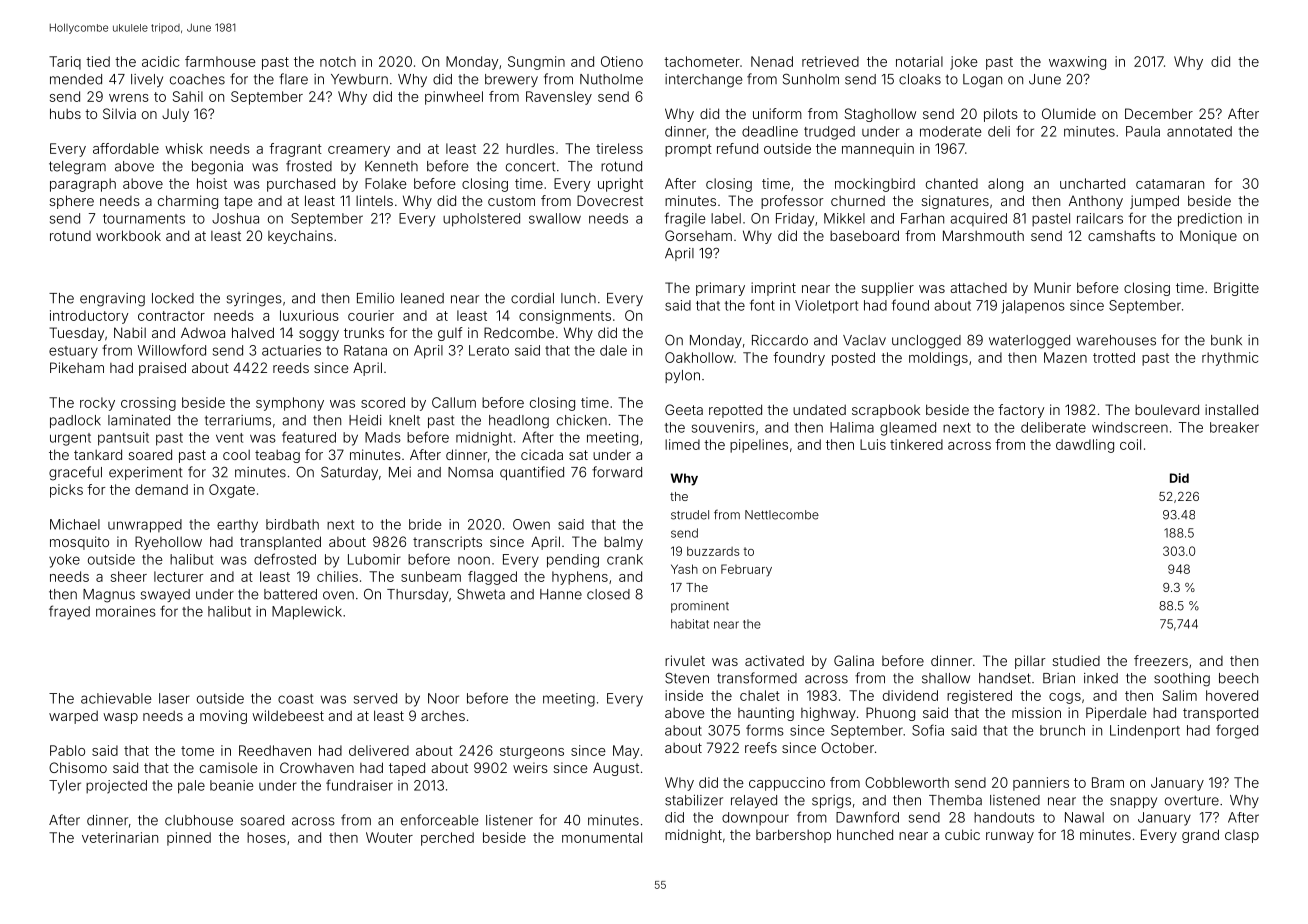 This document has width=1308, height=924. Describe the element at coordinates (1114, 357) in the document. I see `trotted` at that location.
